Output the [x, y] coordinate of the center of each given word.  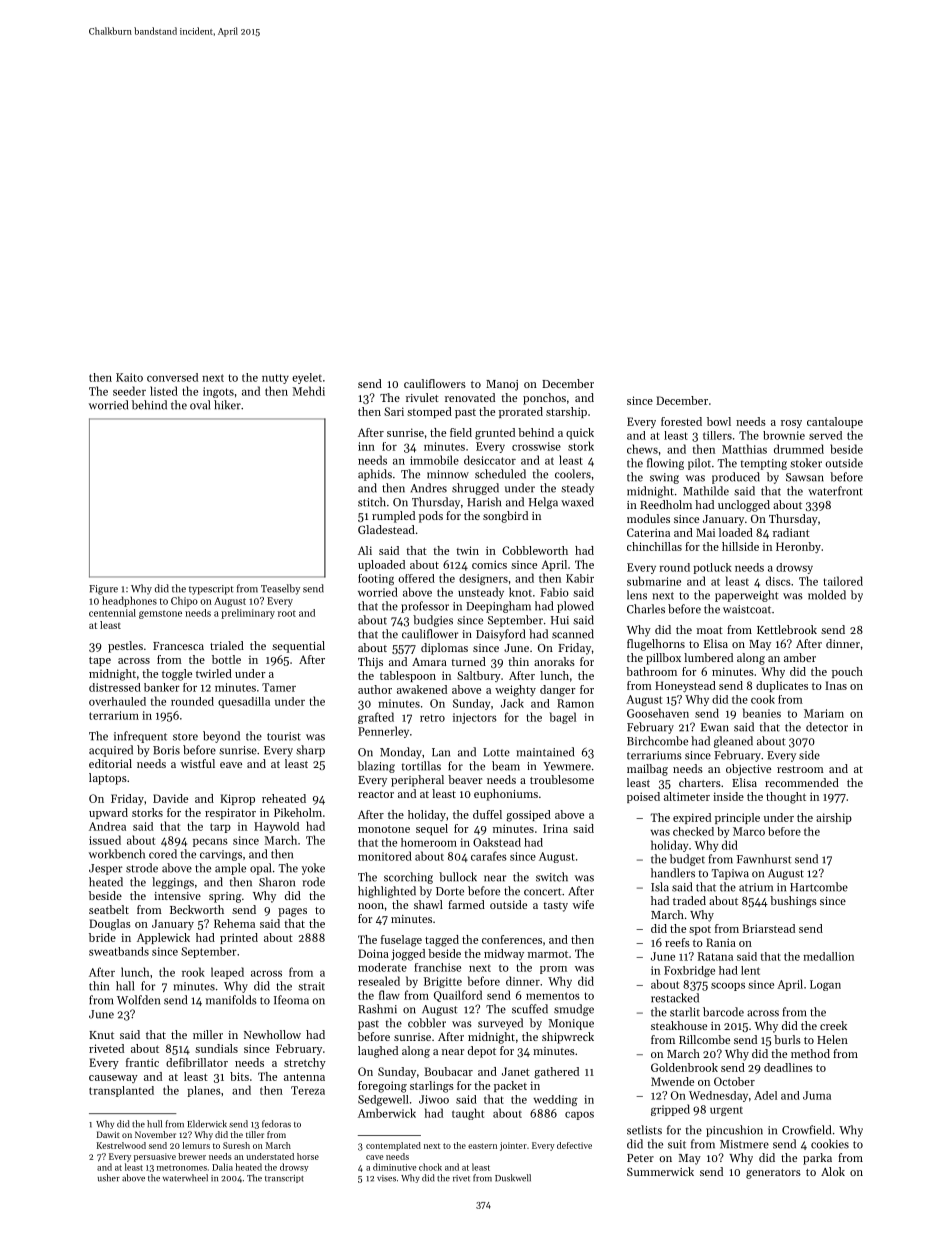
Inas [836, 685]
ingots [218, 392]
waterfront [835, 491]
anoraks [554, 661]
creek [833, 1025]
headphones [129, 601]
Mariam [824, 713]
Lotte [496, 752]
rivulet [422, 397]
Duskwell [513, 1178]
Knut [101, 1035]
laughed [378, 1052]
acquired [111, 751]
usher [108, 1178]
